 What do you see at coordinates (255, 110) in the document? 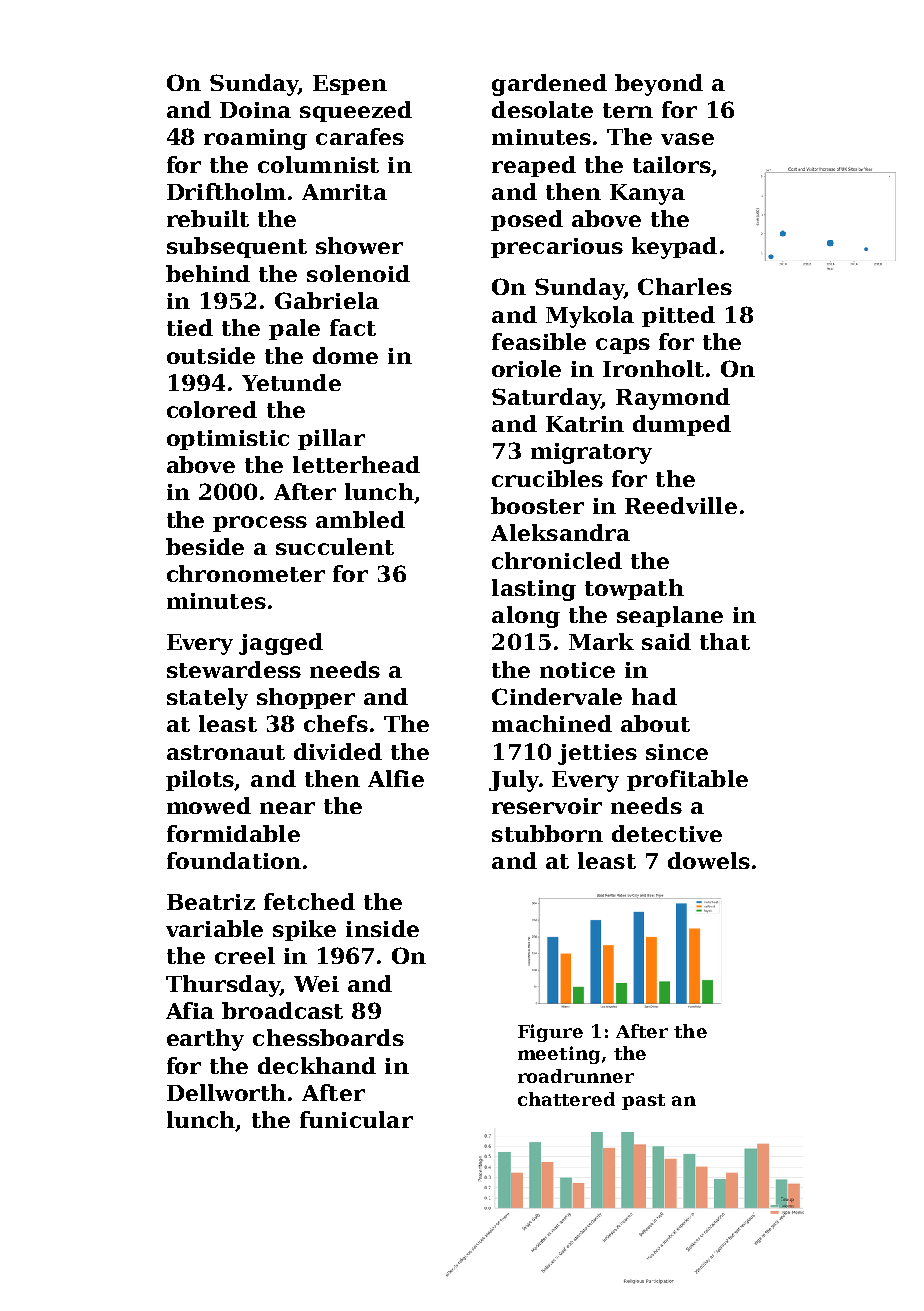
I see `Doina` at bounding box center [255, 110].
